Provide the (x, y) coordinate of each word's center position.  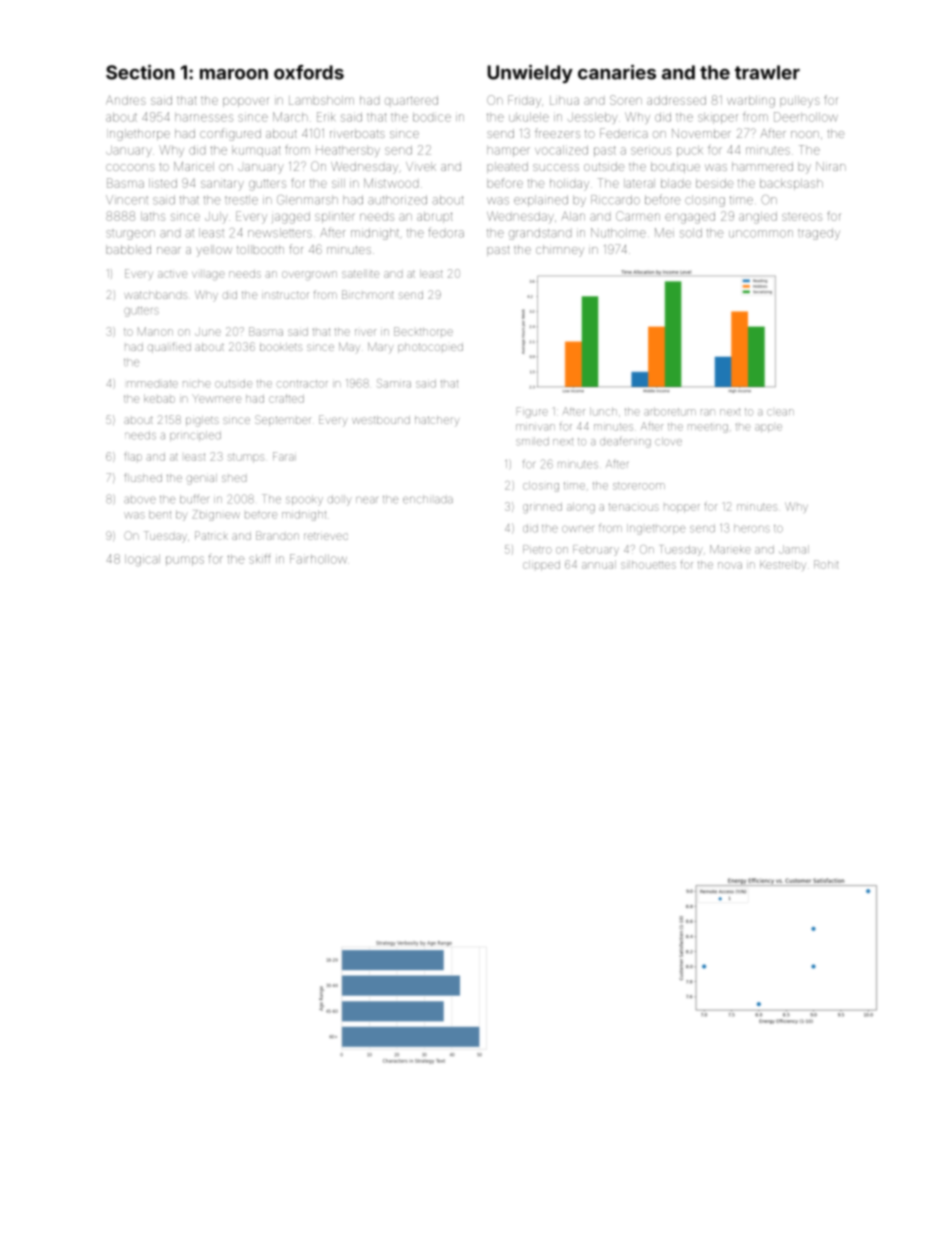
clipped (541, 566)
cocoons (130, 167)
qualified (169, 347)
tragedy (819, 234)
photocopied (430, 348)
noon (805, 134)
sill (338, 183)
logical (142, 560)
